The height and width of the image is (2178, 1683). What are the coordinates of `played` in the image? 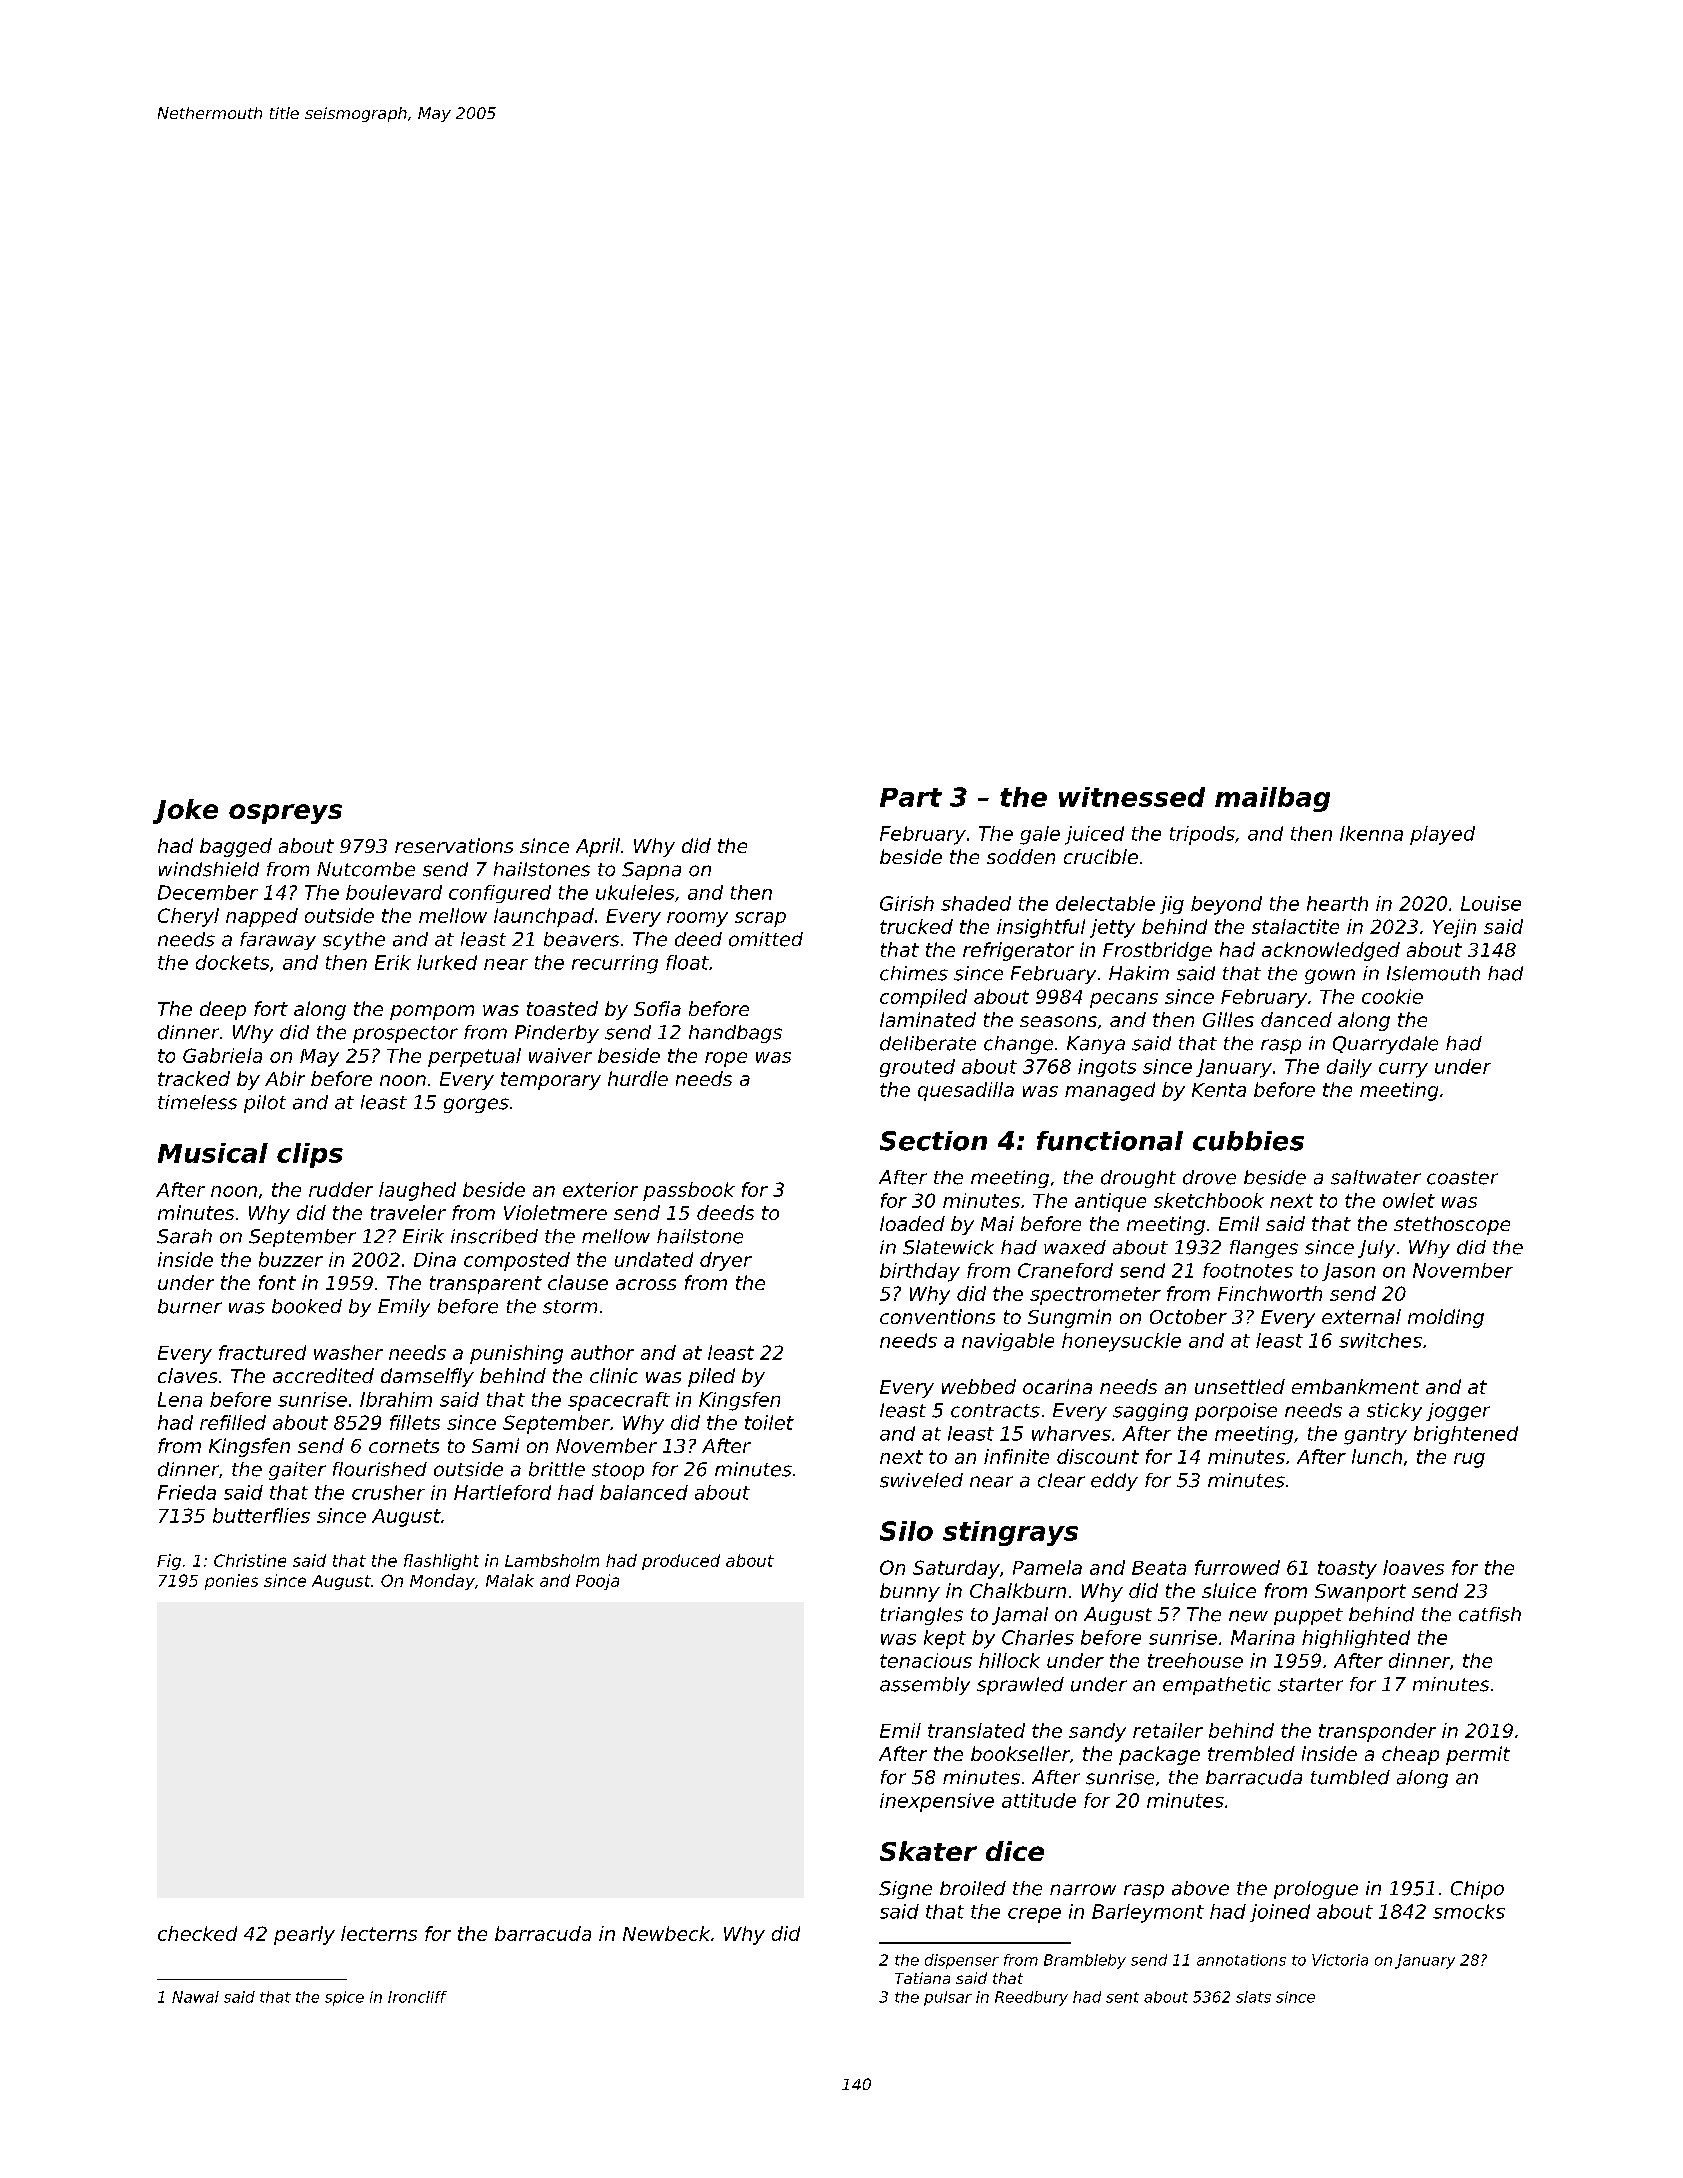 It's located at (1442, 835).
